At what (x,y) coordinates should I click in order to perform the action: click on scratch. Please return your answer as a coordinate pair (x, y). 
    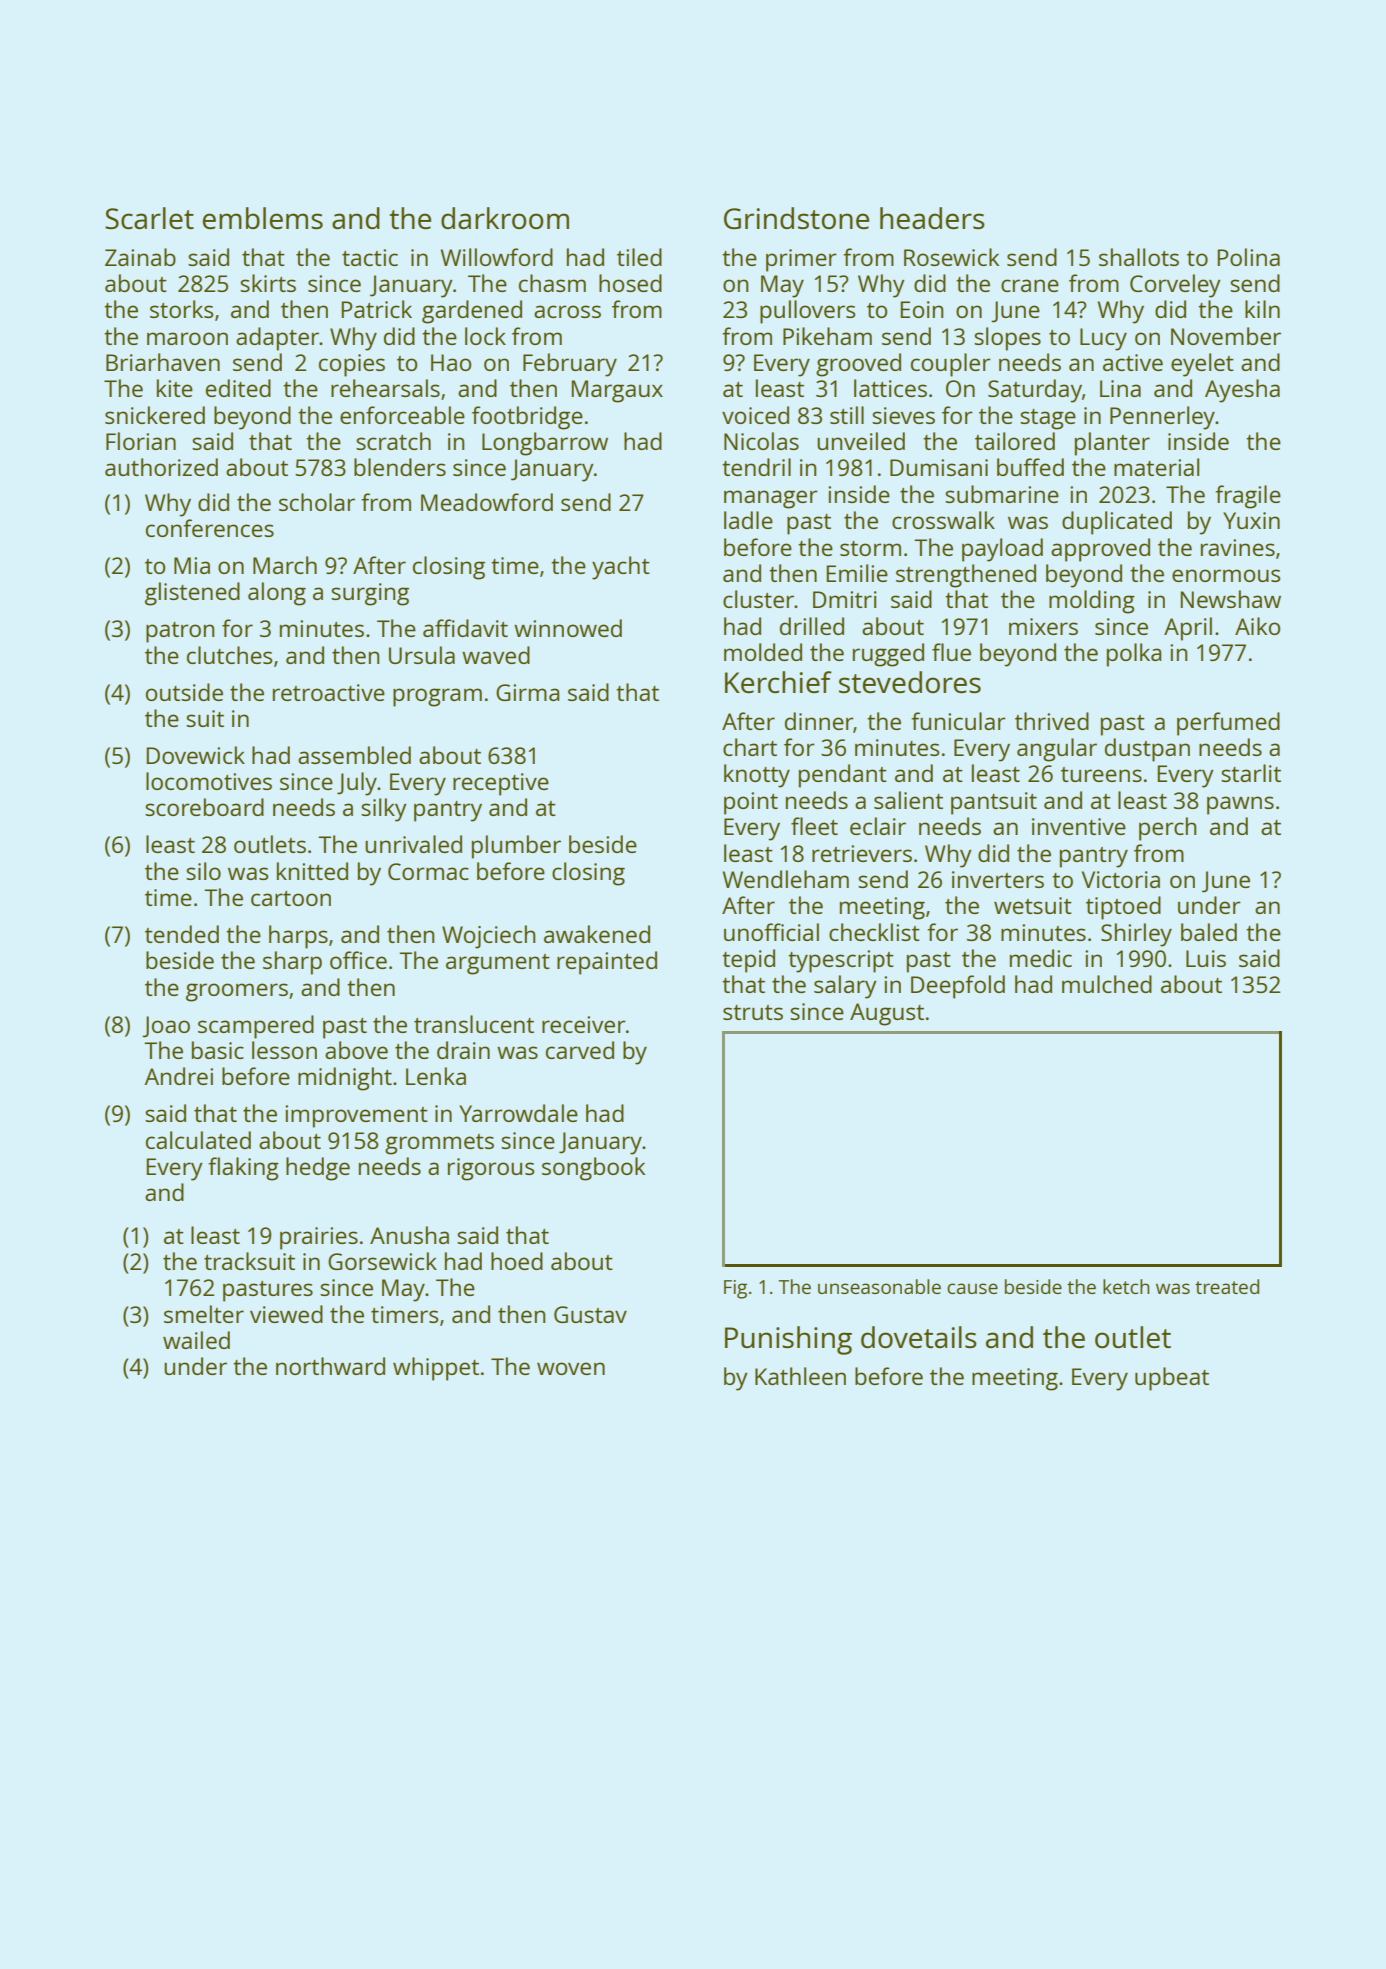
    Looking at the image, I should click on (393, 441).
